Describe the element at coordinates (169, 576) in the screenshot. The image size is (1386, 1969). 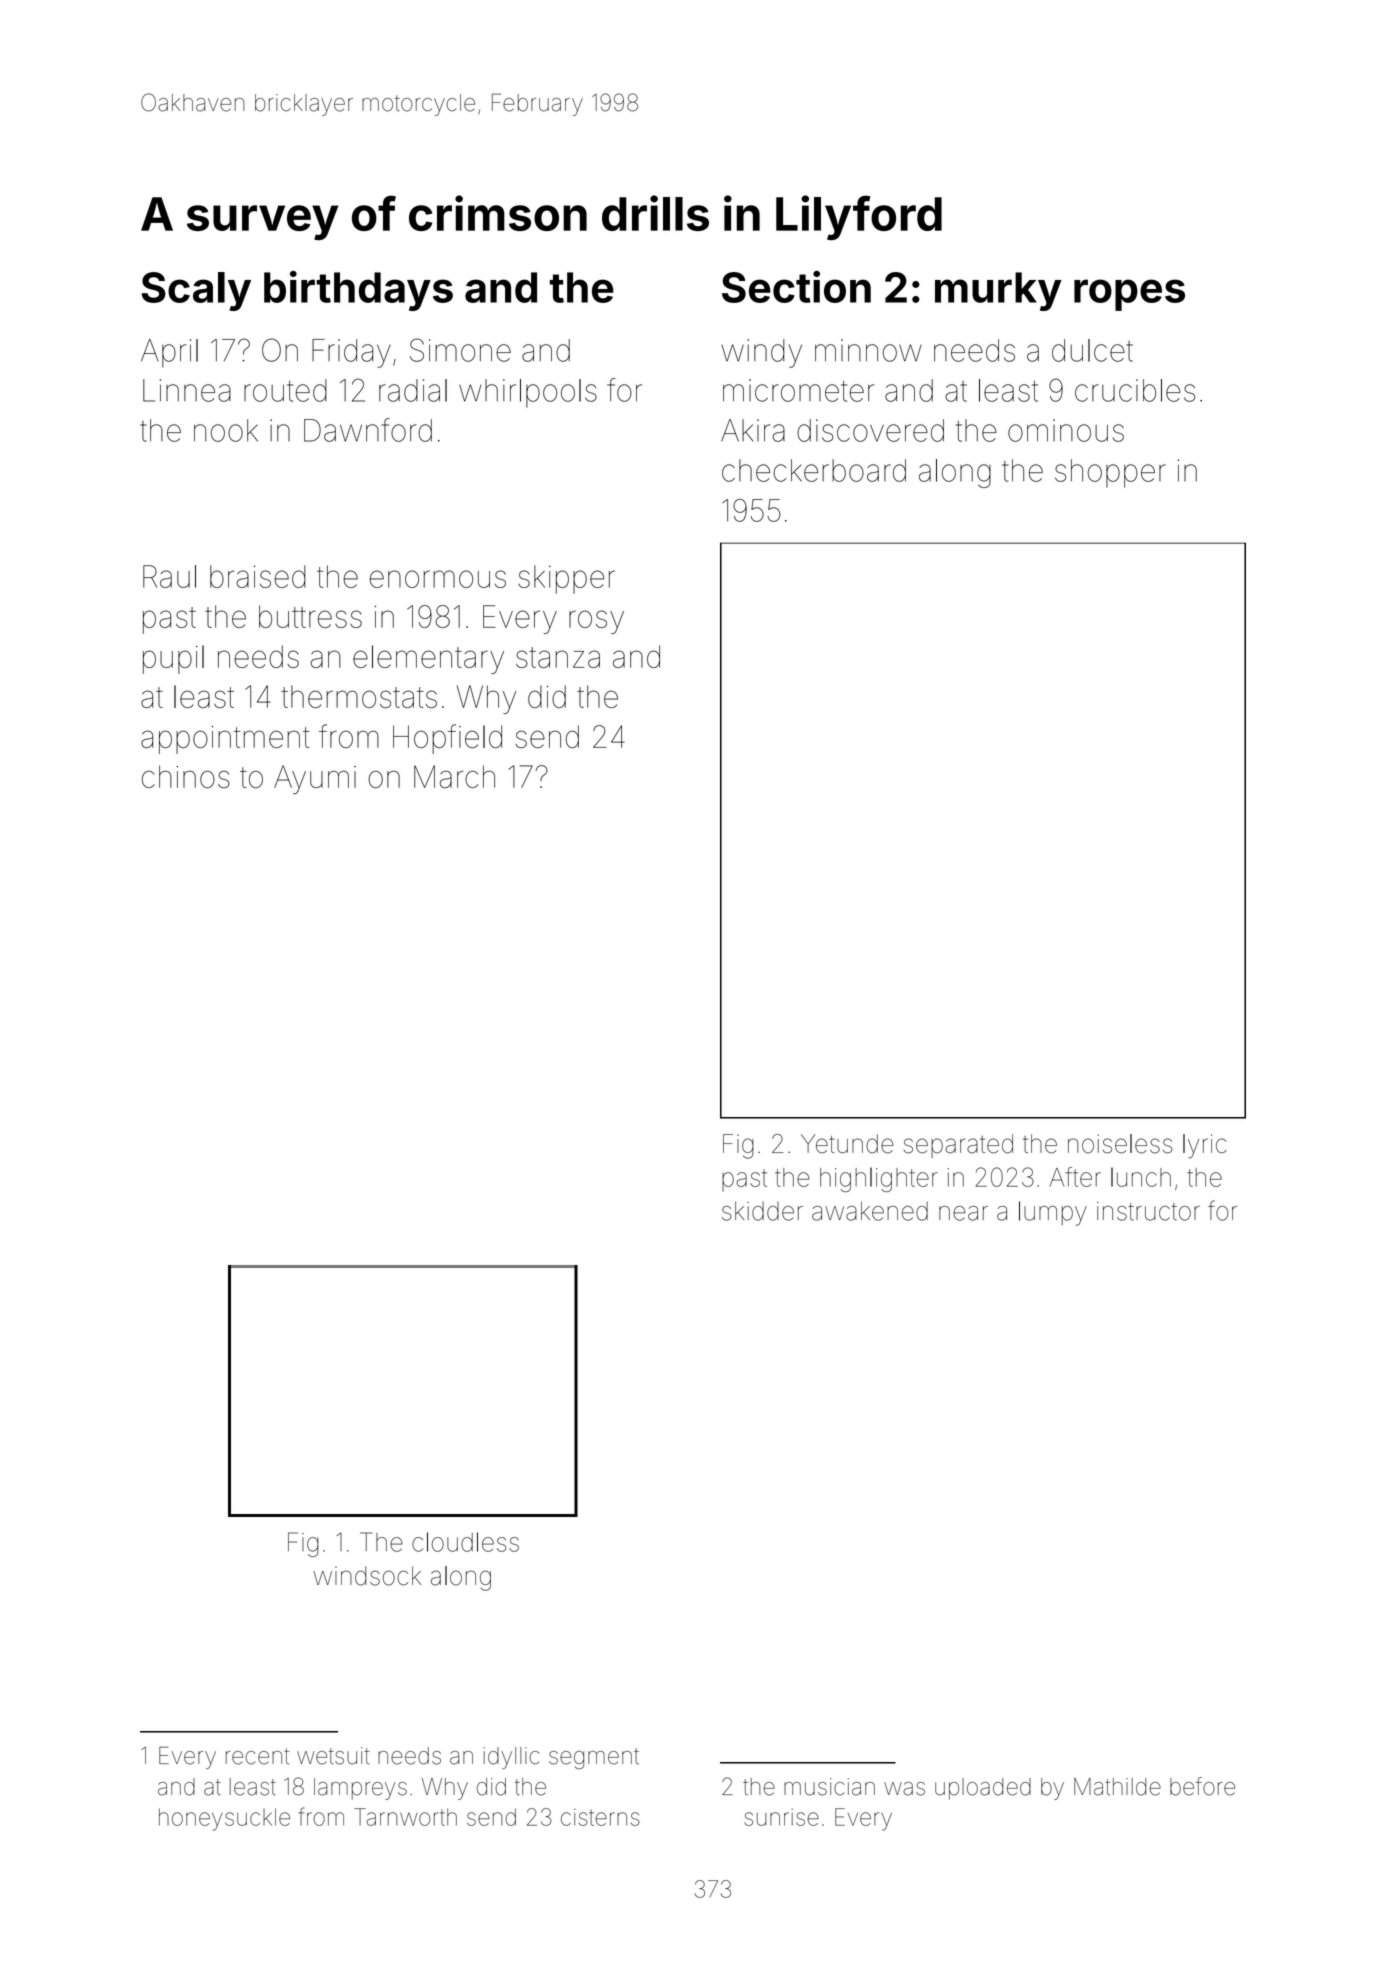
I see `Raul` at that location.
